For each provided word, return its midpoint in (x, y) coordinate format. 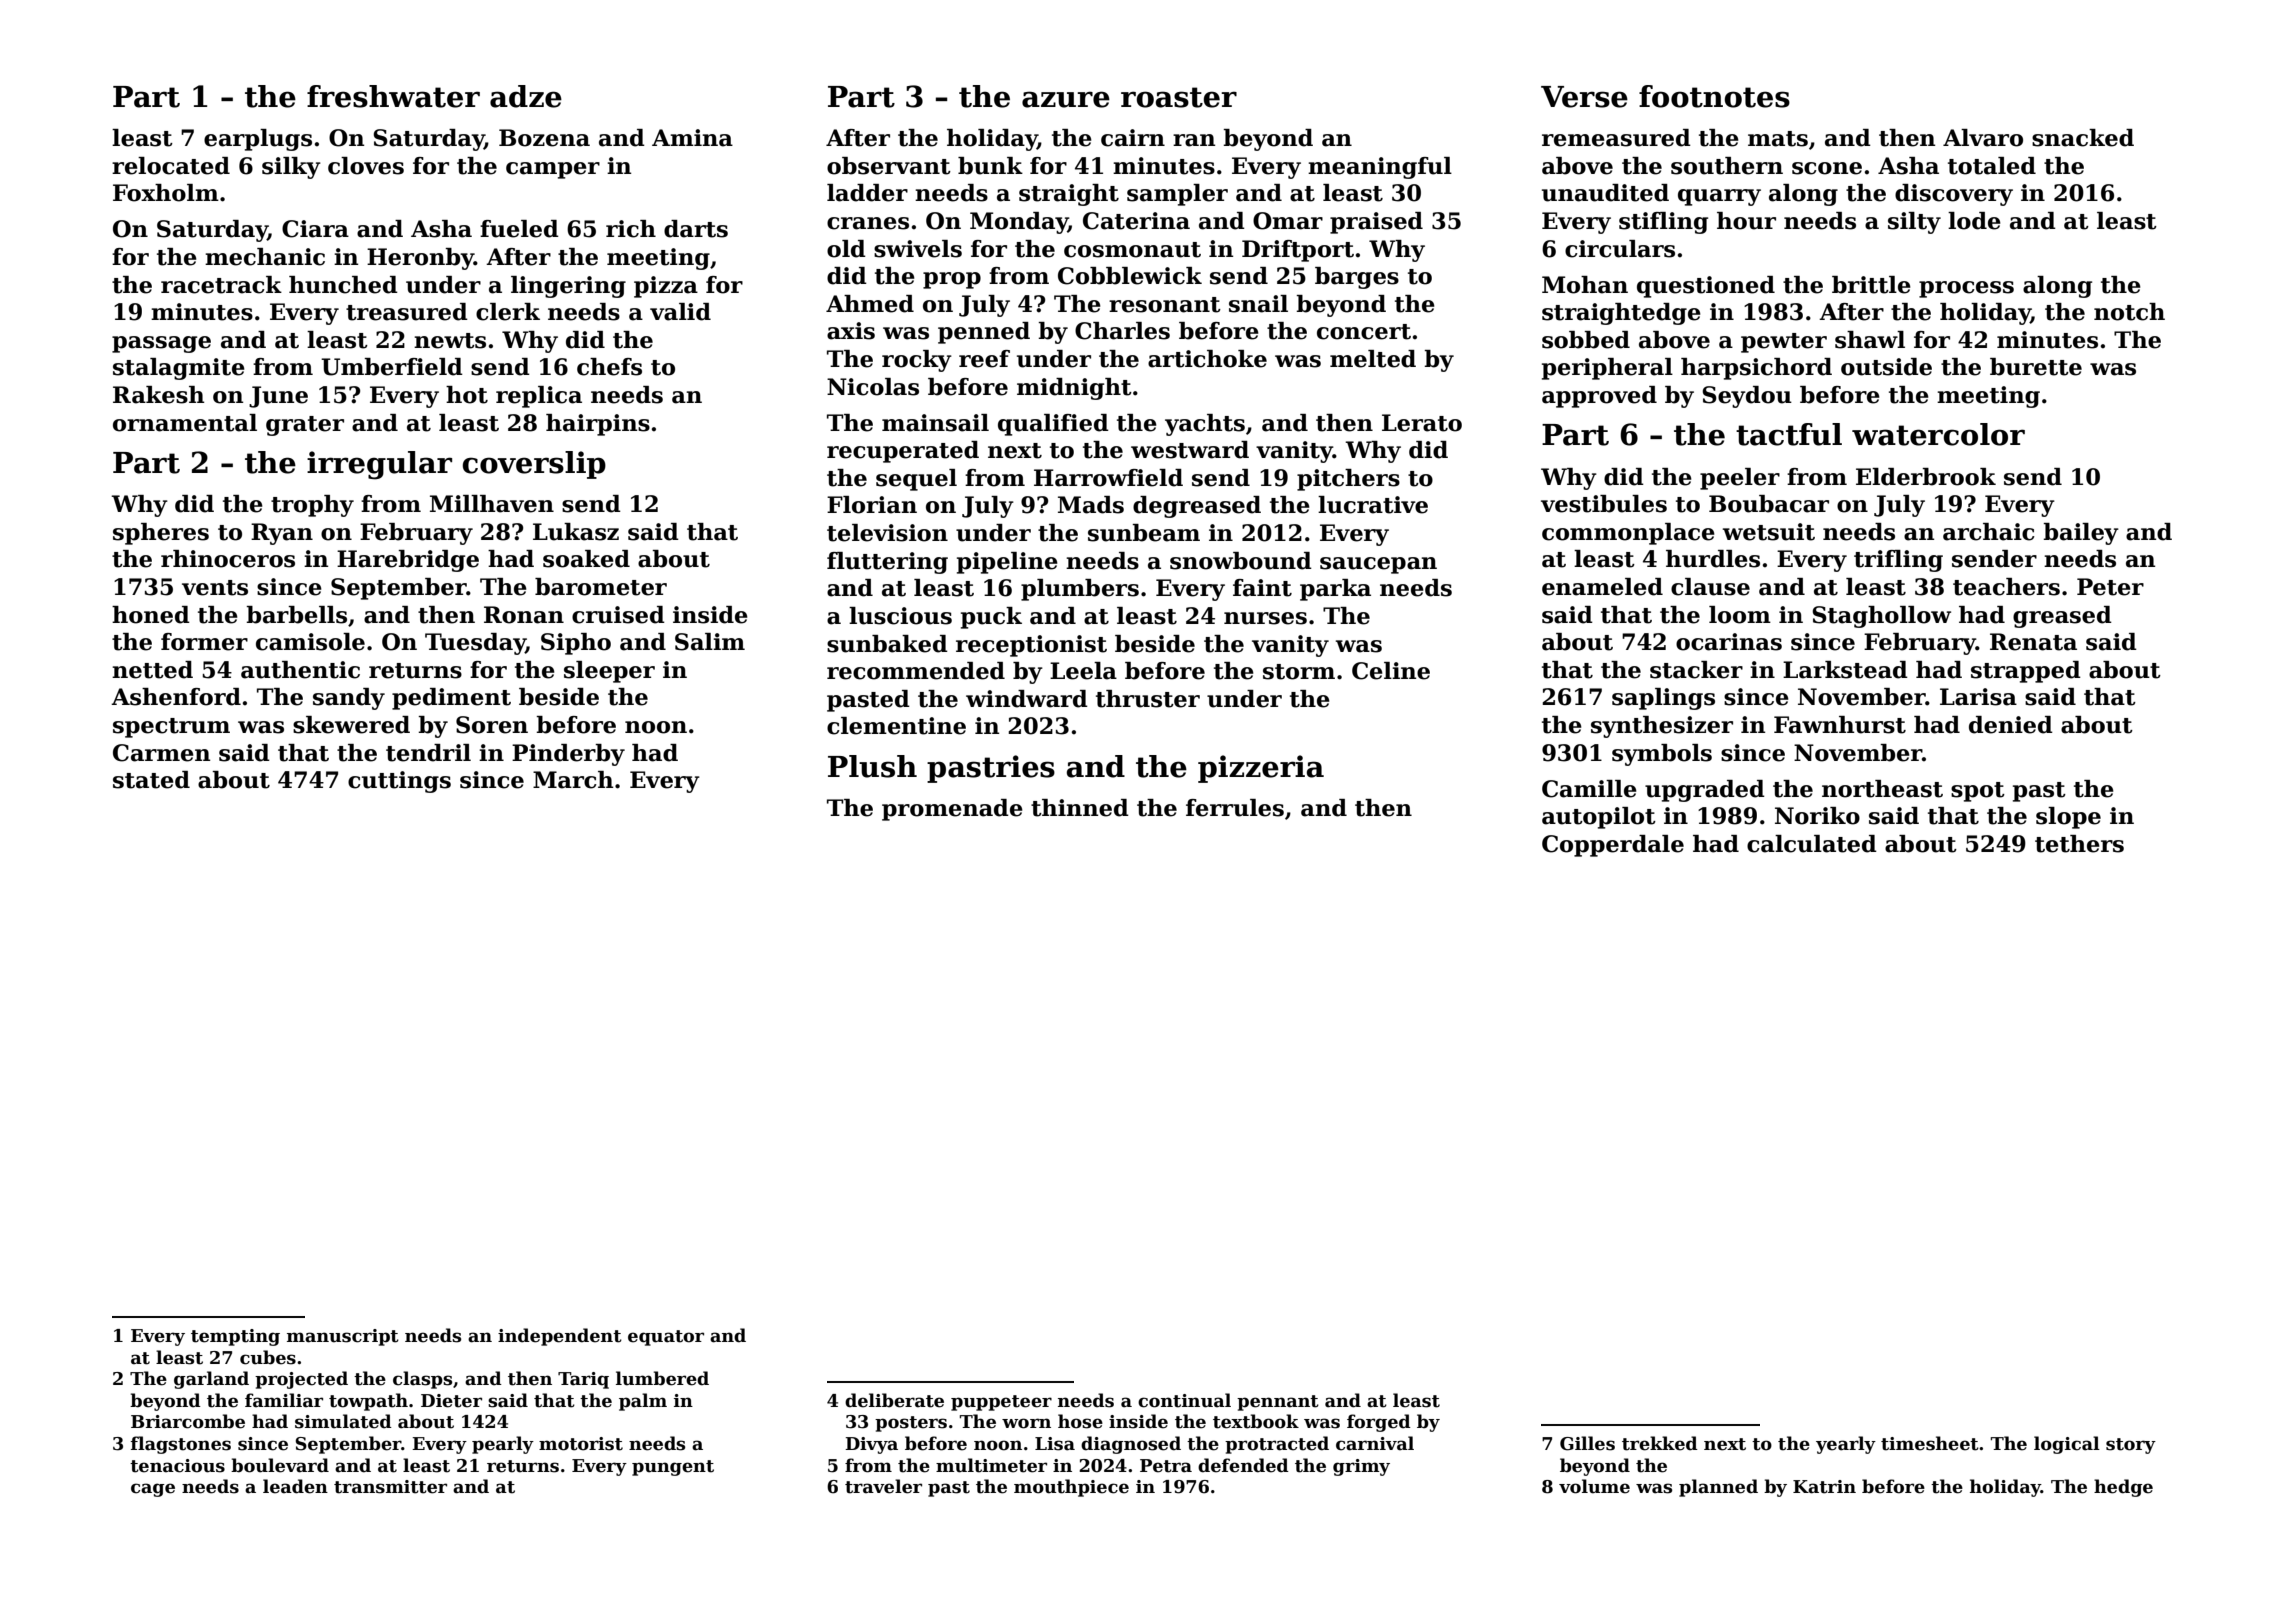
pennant (1278, 1403)
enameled (1602, 587)
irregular (379, 465)
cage (153, 1490)
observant (889, 166)
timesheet (1930, 1443)
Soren (492, 725)
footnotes (1714, 96)
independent (560, 1337)
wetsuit (1769, 532)
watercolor (1938, 434)
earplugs (258, 140)
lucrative (1373, 505)
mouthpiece (1071, 1488)
